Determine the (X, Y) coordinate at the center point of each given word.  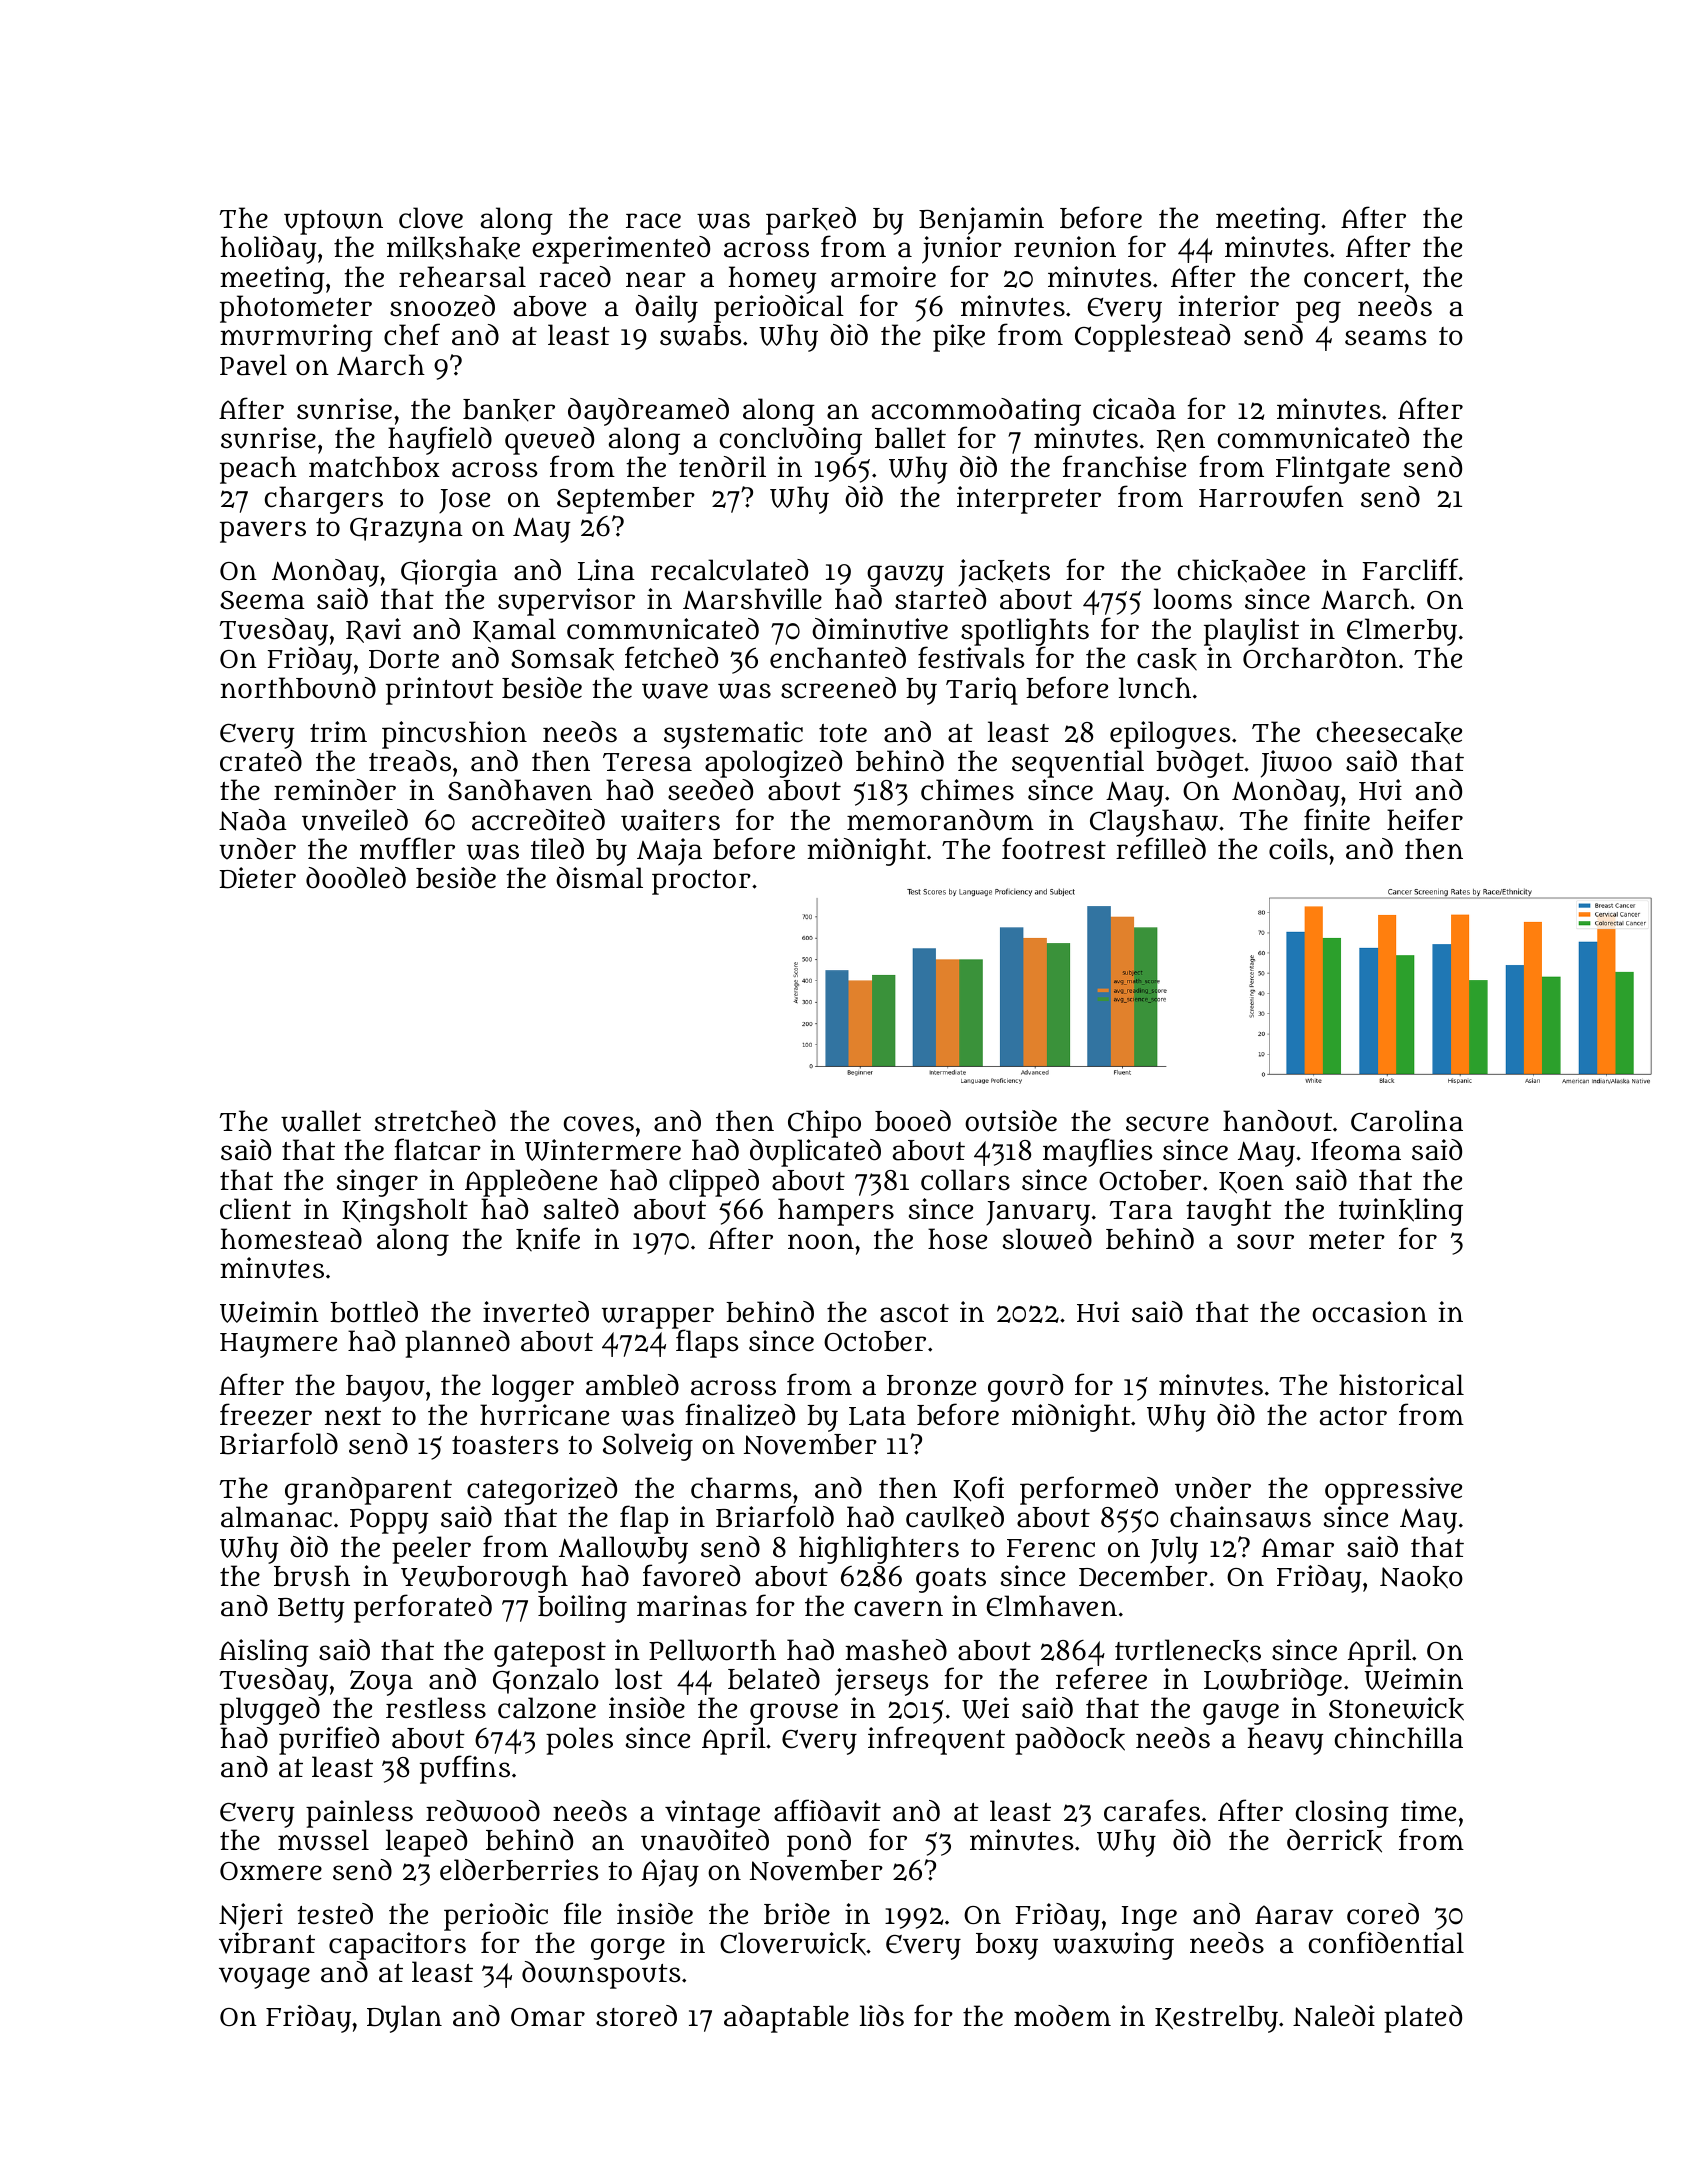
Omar (548, 2017)
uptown (333, 222)
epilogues (1170, 735)
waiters (670, 820)
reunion (1065, 247)
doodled (356, 877)
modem (1062, 2016)
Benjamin (981, 221)
